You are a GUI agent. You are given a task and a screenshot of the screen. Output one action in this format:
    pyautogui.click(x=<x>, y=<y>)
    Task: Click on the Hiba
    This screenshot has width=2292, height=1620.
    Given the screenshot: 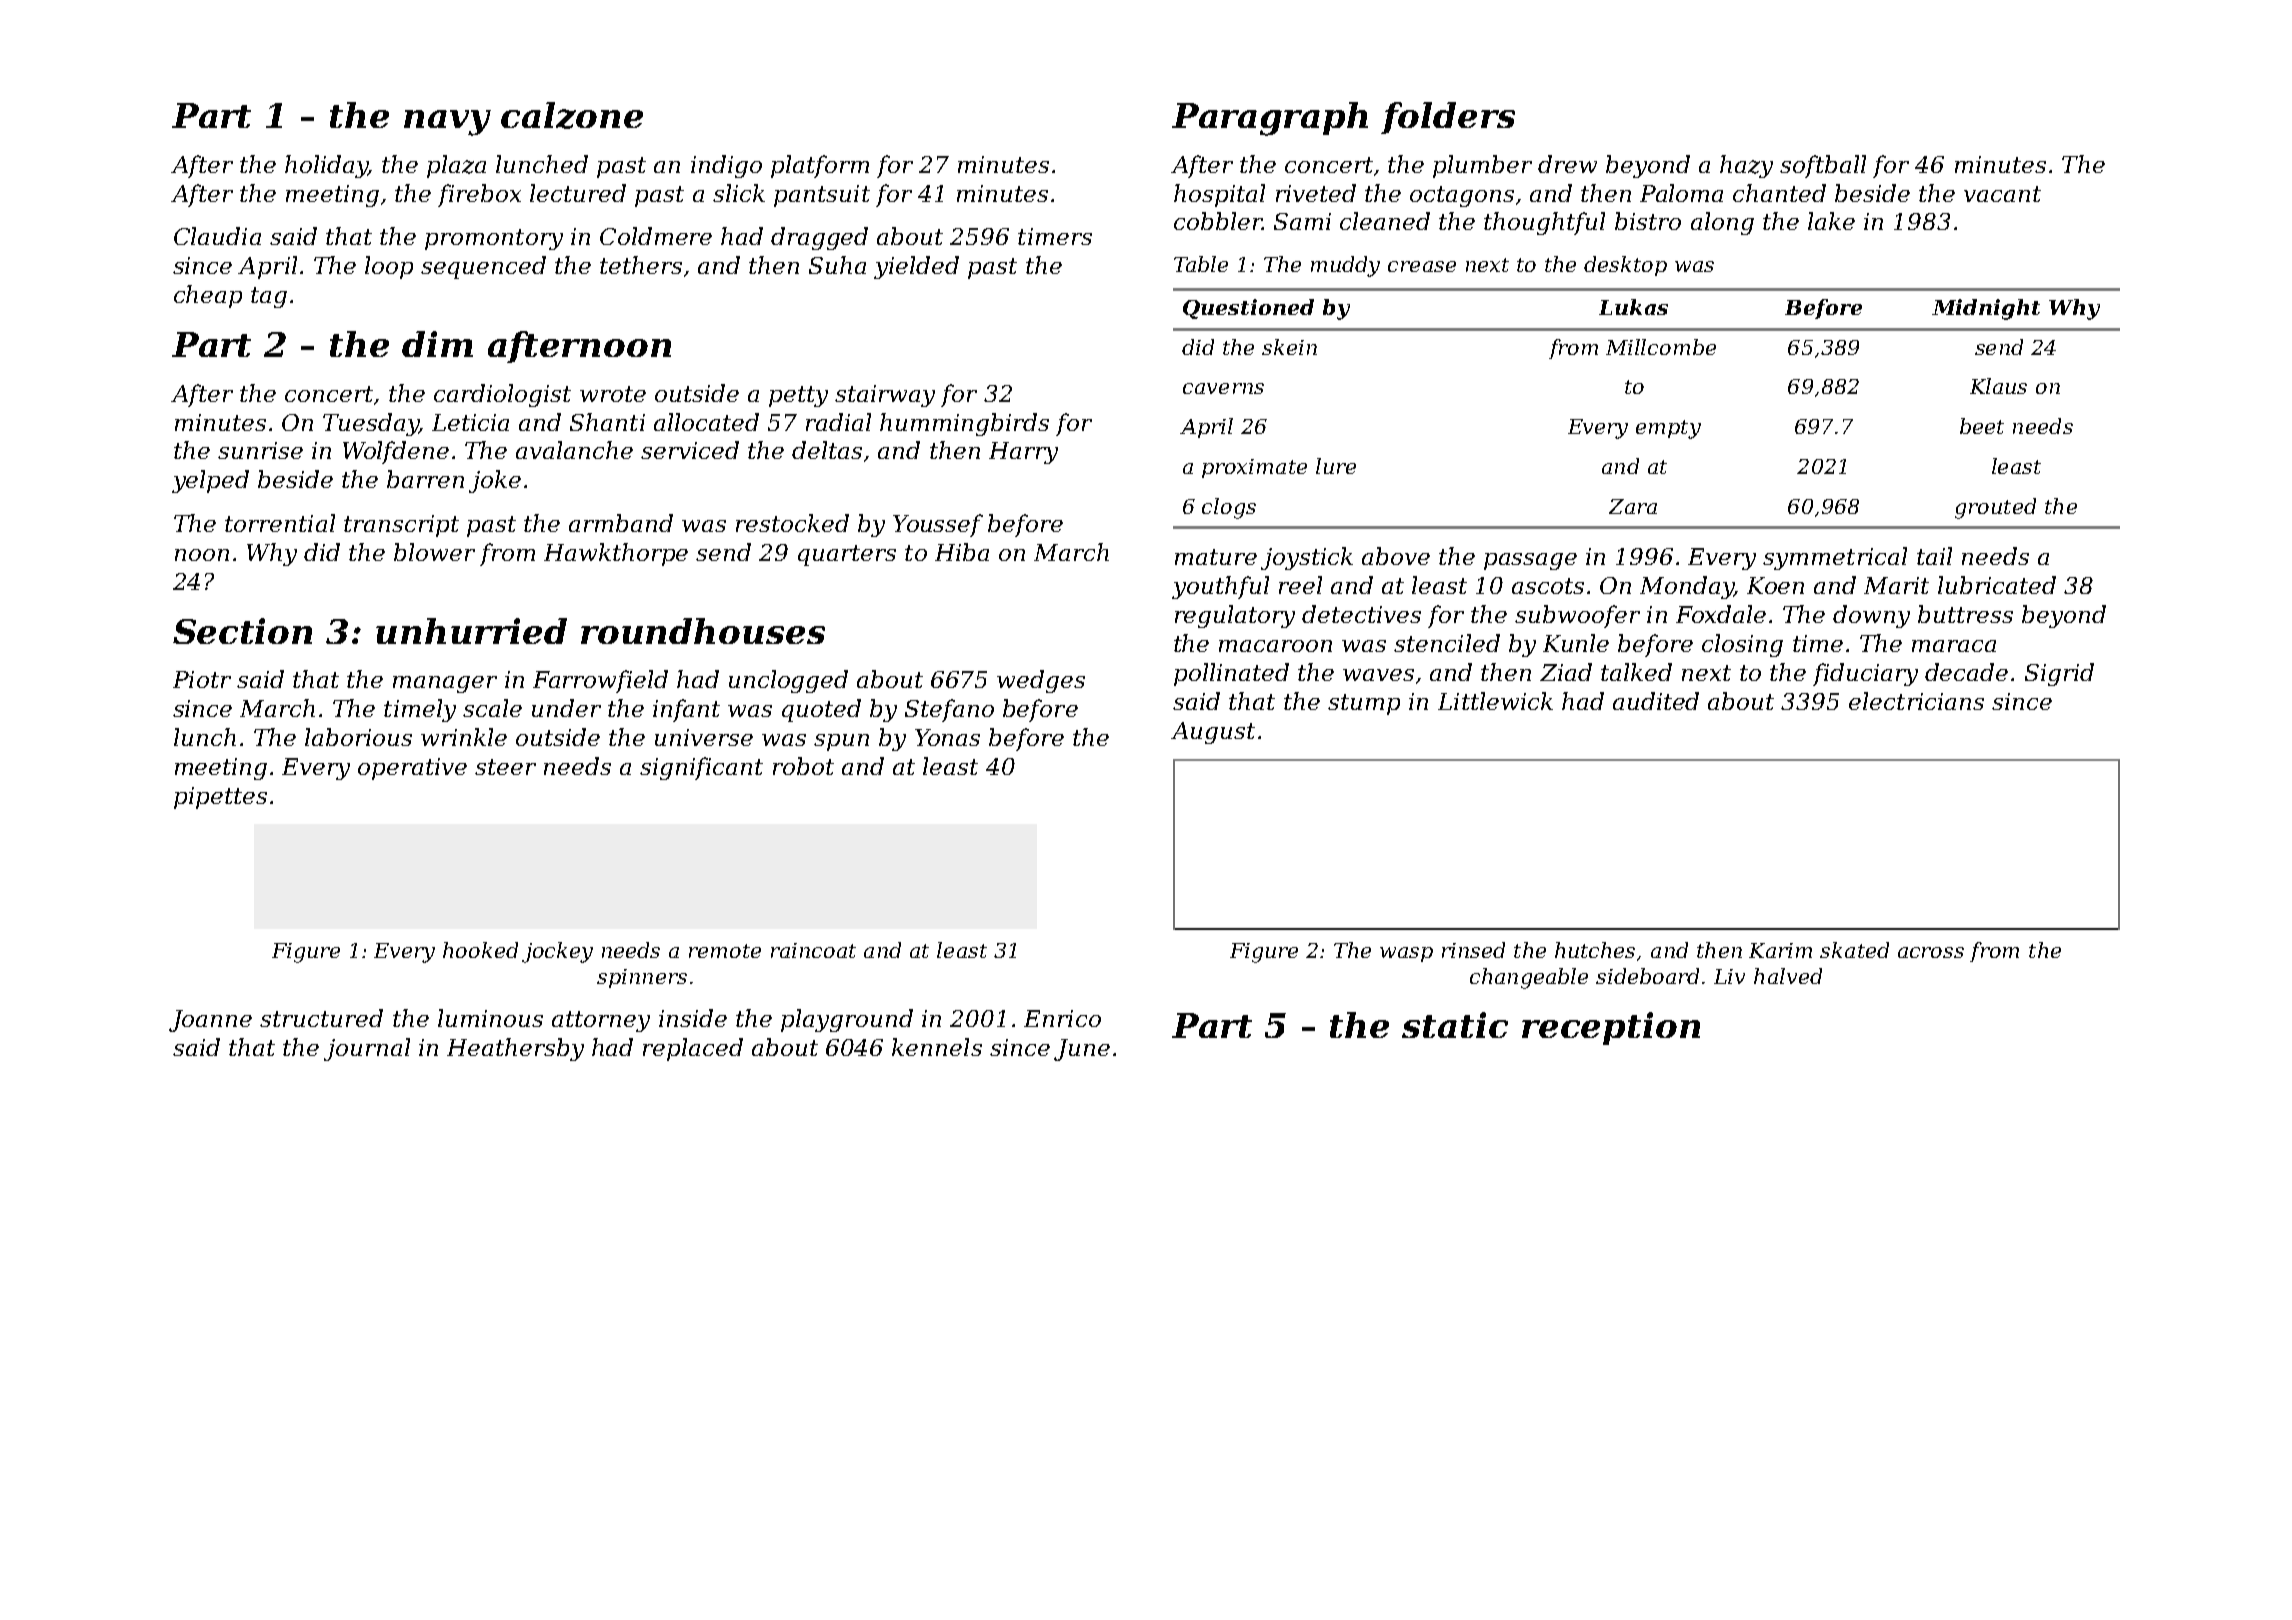 What is the action you would take?
    pyautogui.click(x=962, y=552)
